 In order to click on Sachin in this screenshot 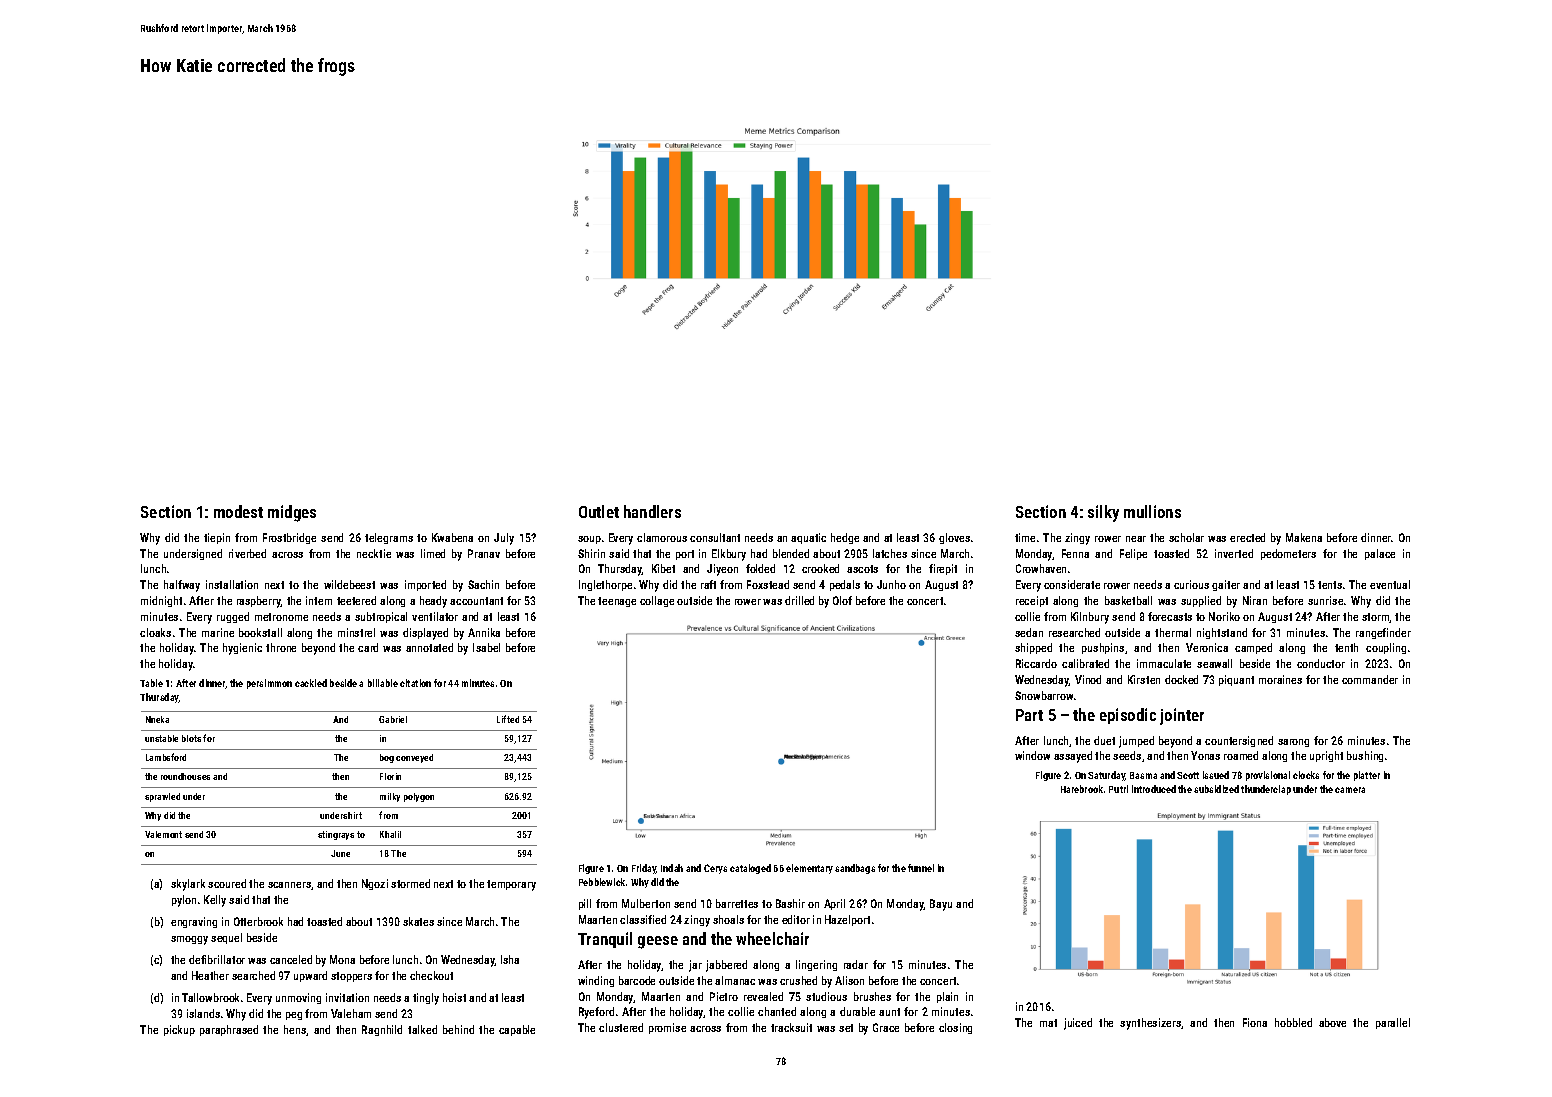, I will do `click(483, 584)`.
